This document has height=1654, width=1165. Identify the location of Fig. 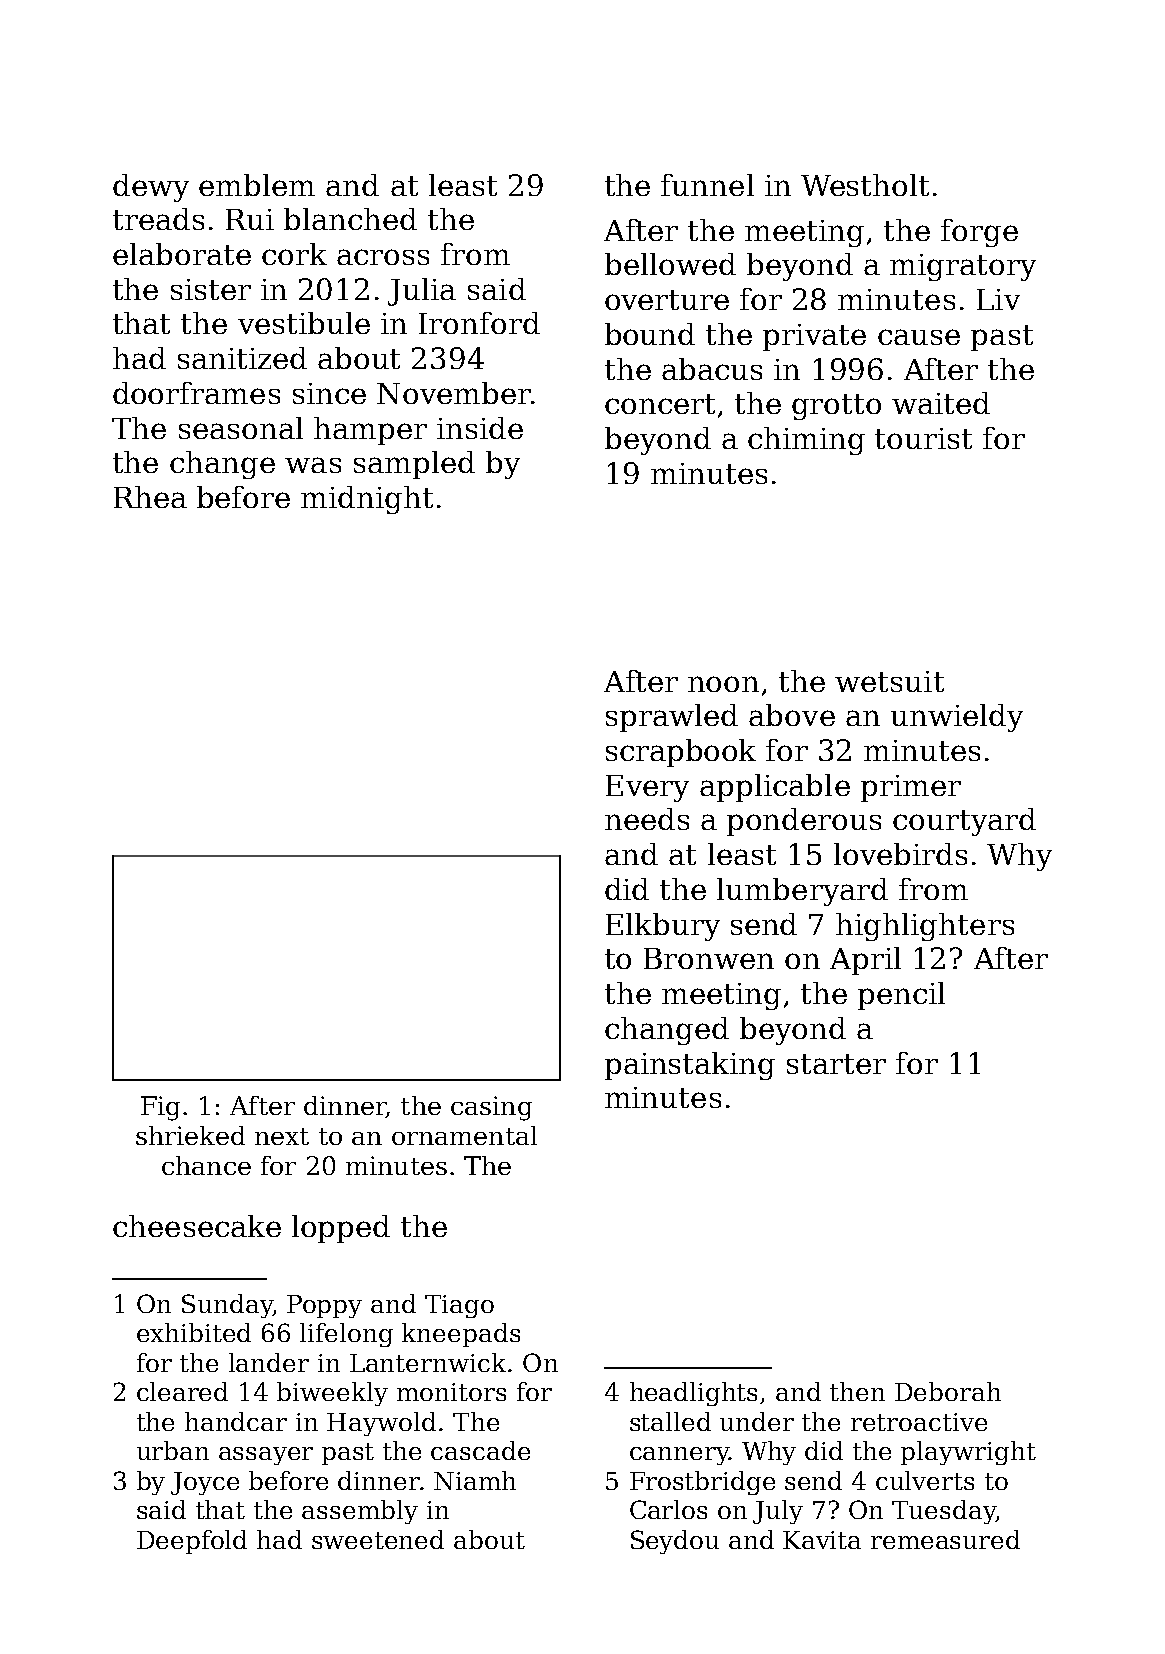
(160, 1108).
